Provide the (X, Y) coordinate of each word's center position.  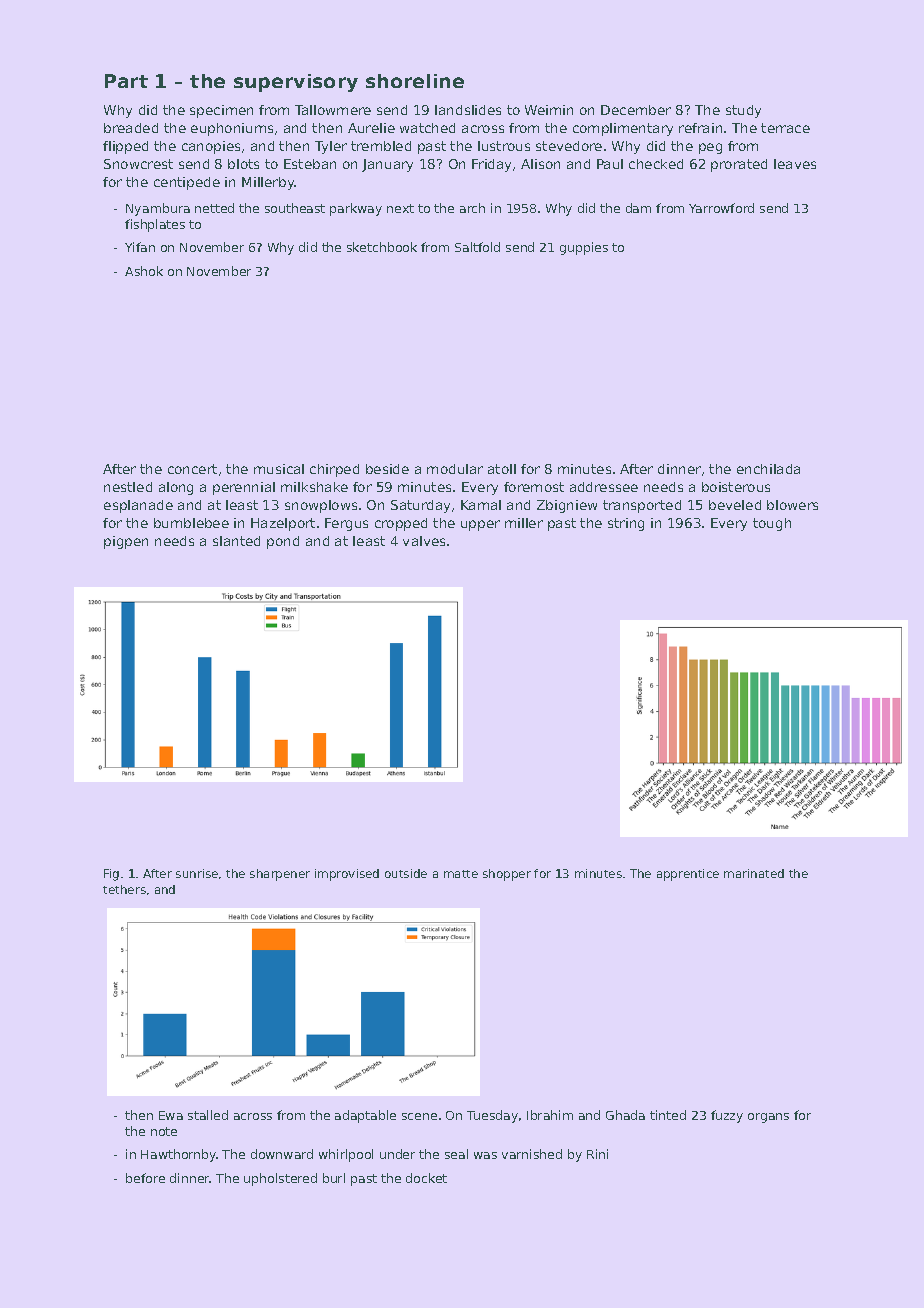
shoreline (415, 81)
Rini (597, 1154)
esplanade (138, 506)
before (145, 1178)
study (743, 111)
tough (772, 524)
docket (426, 1178)
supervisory (296, 83)
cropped (401, 524)
